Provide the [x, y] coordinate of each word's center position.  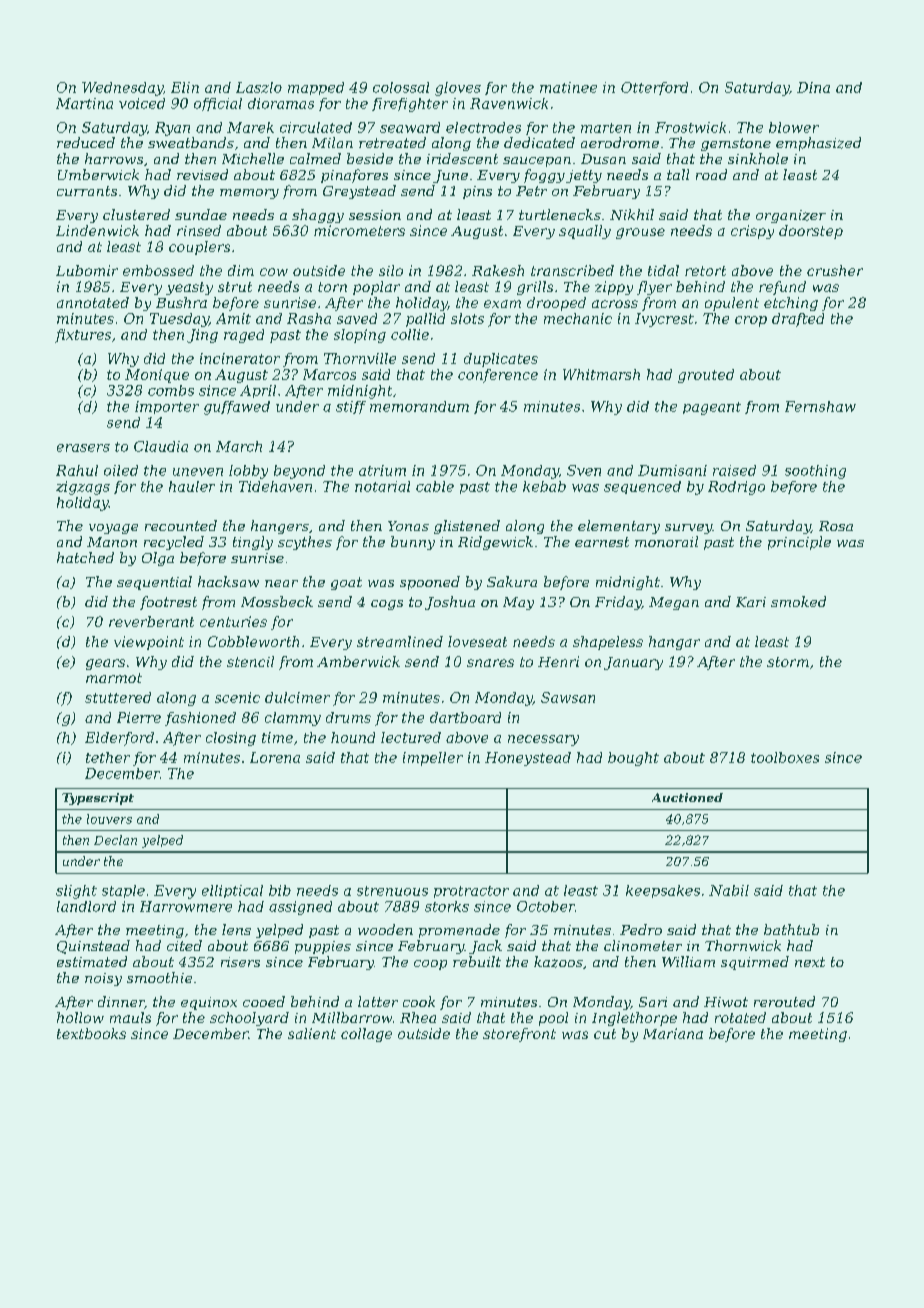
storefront [519, 1035]
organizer [791, 216]
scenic [237, 697]
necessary [543, 740]
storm [788, 662]
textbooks [91, 1033]
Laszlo [259, 87]
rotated [740, 1017]
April [258, 391]
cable [435, 486]
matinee [568, 87]
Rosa [836, 526]
